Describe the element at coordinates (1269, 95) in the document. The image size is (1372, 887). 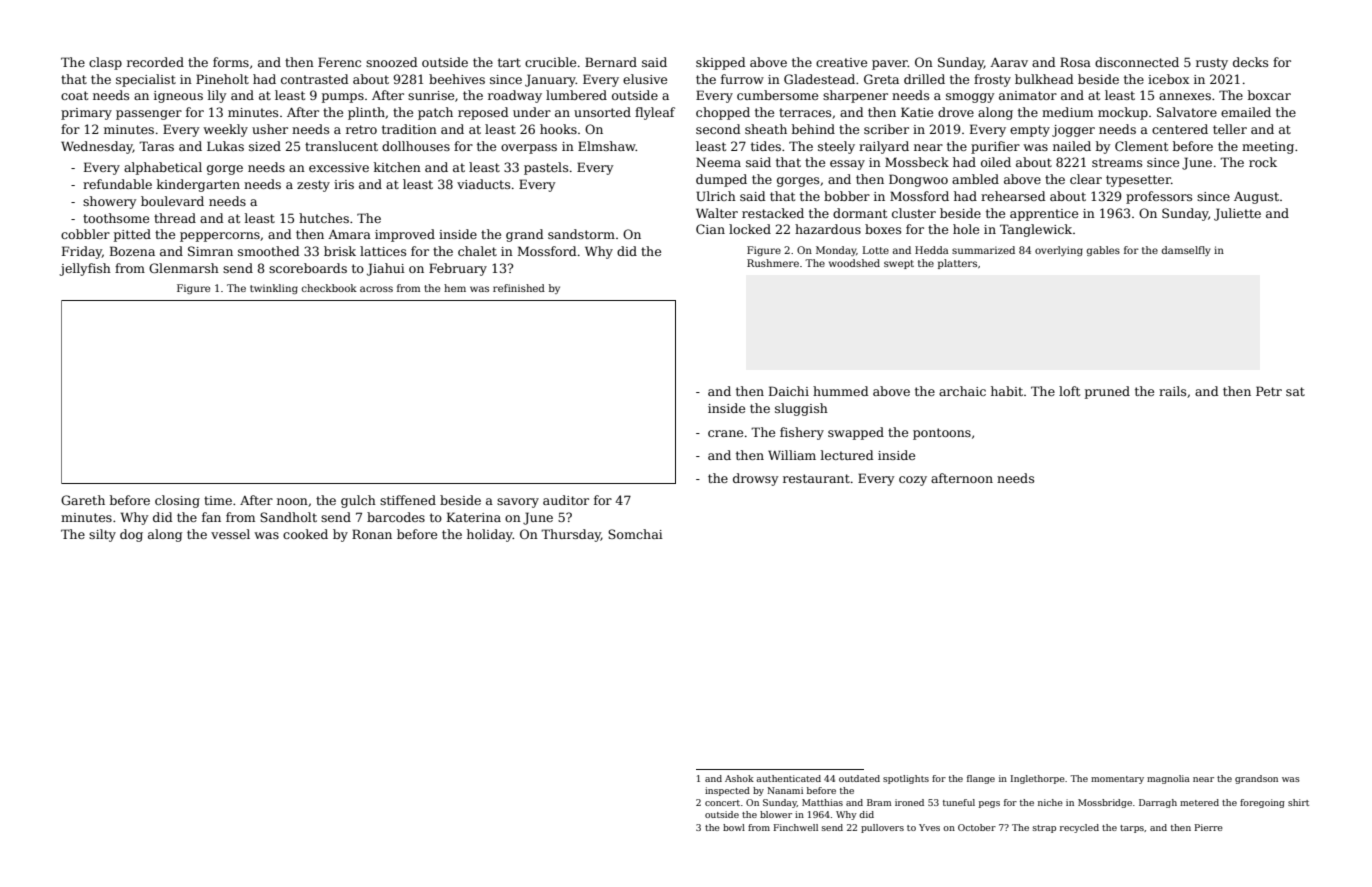
I see `boxcar` at that location.
